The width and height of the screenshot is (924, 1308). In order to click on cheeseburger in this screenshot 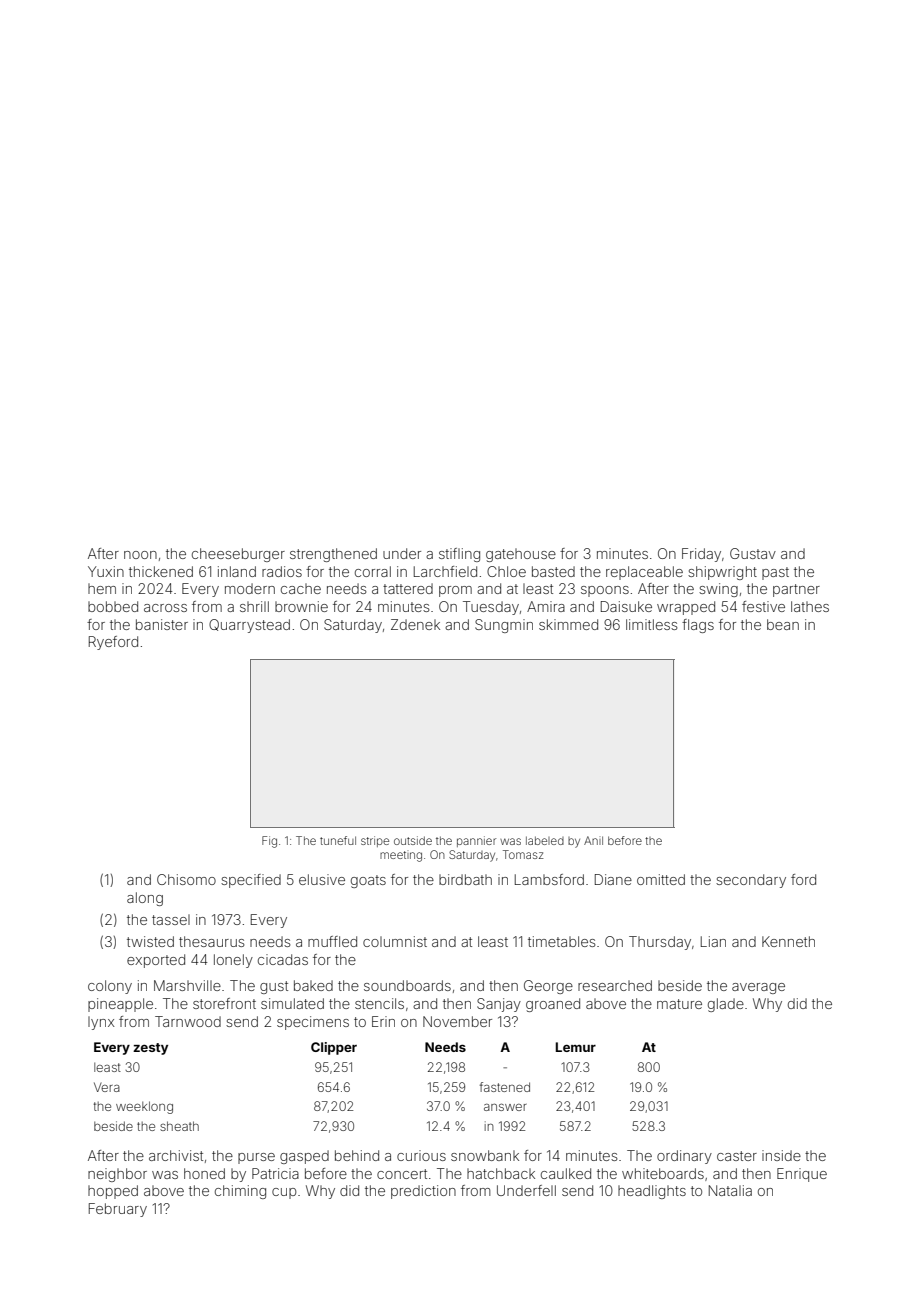, I will do `click(238, 555)`.
